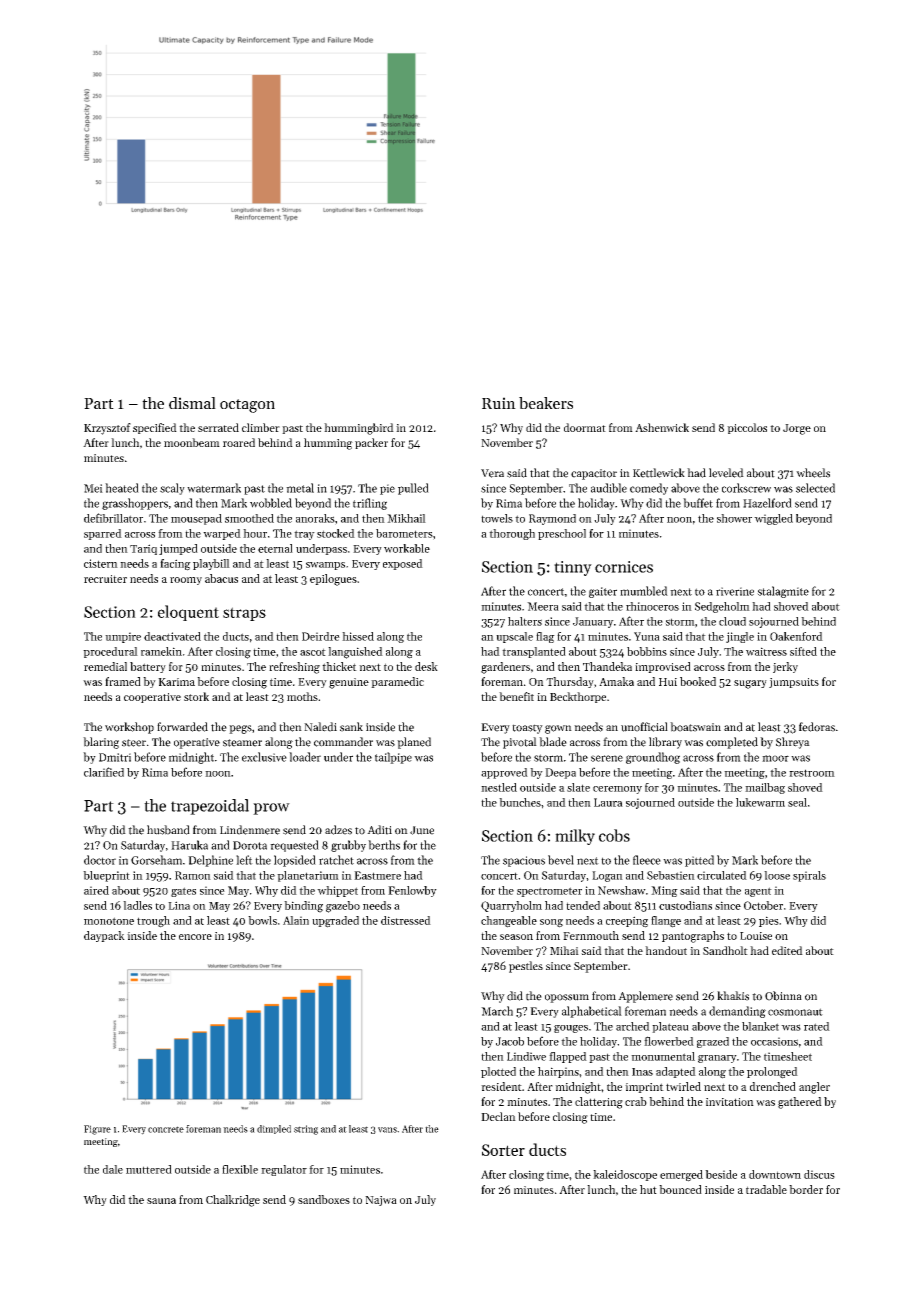 This screenshot has height=1308, width=924. I want to click on encore, so click(195, 937).
